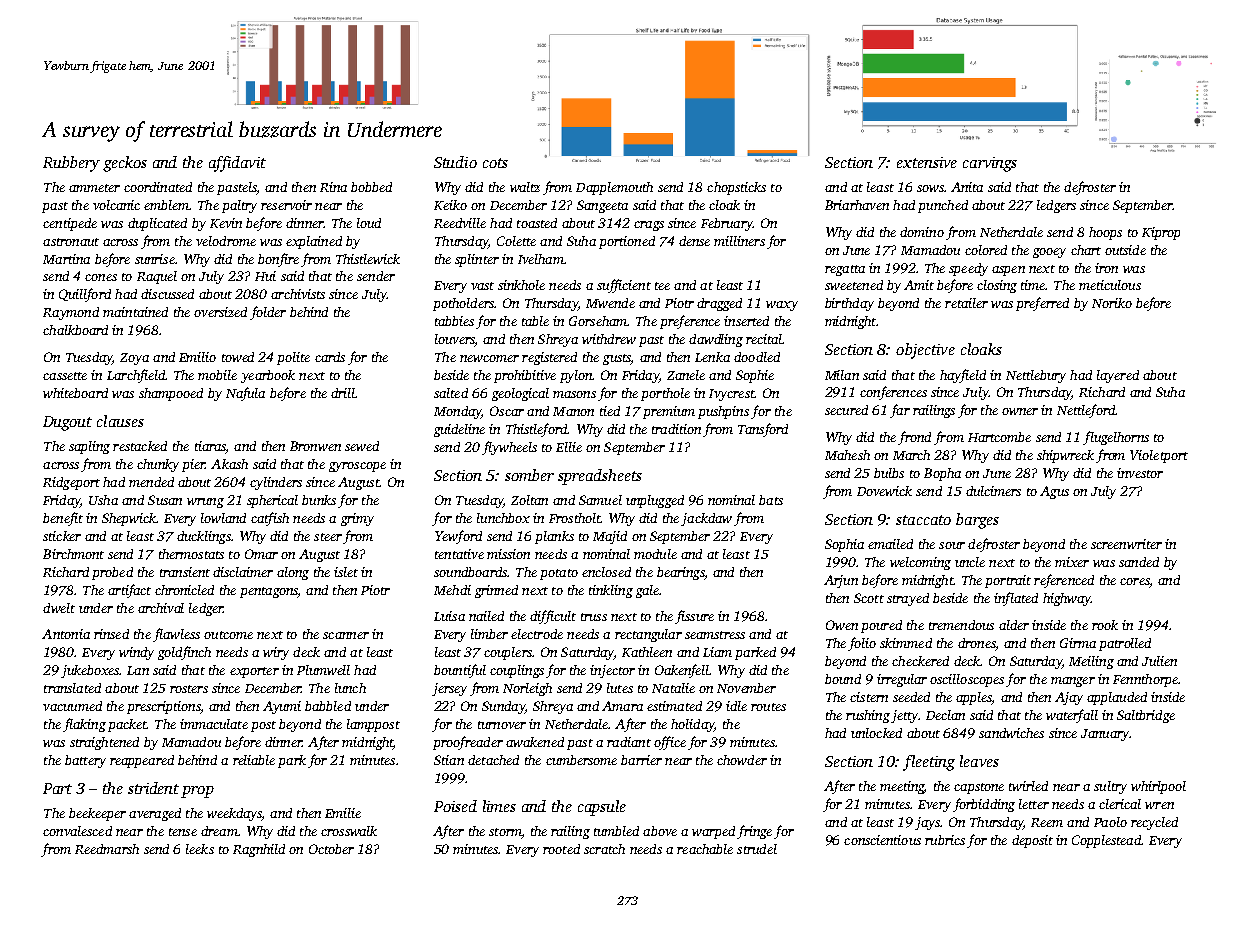 The width and height of the screenshot is (1233, 952). I want to click on Ridgeport, so click(71, 483).
